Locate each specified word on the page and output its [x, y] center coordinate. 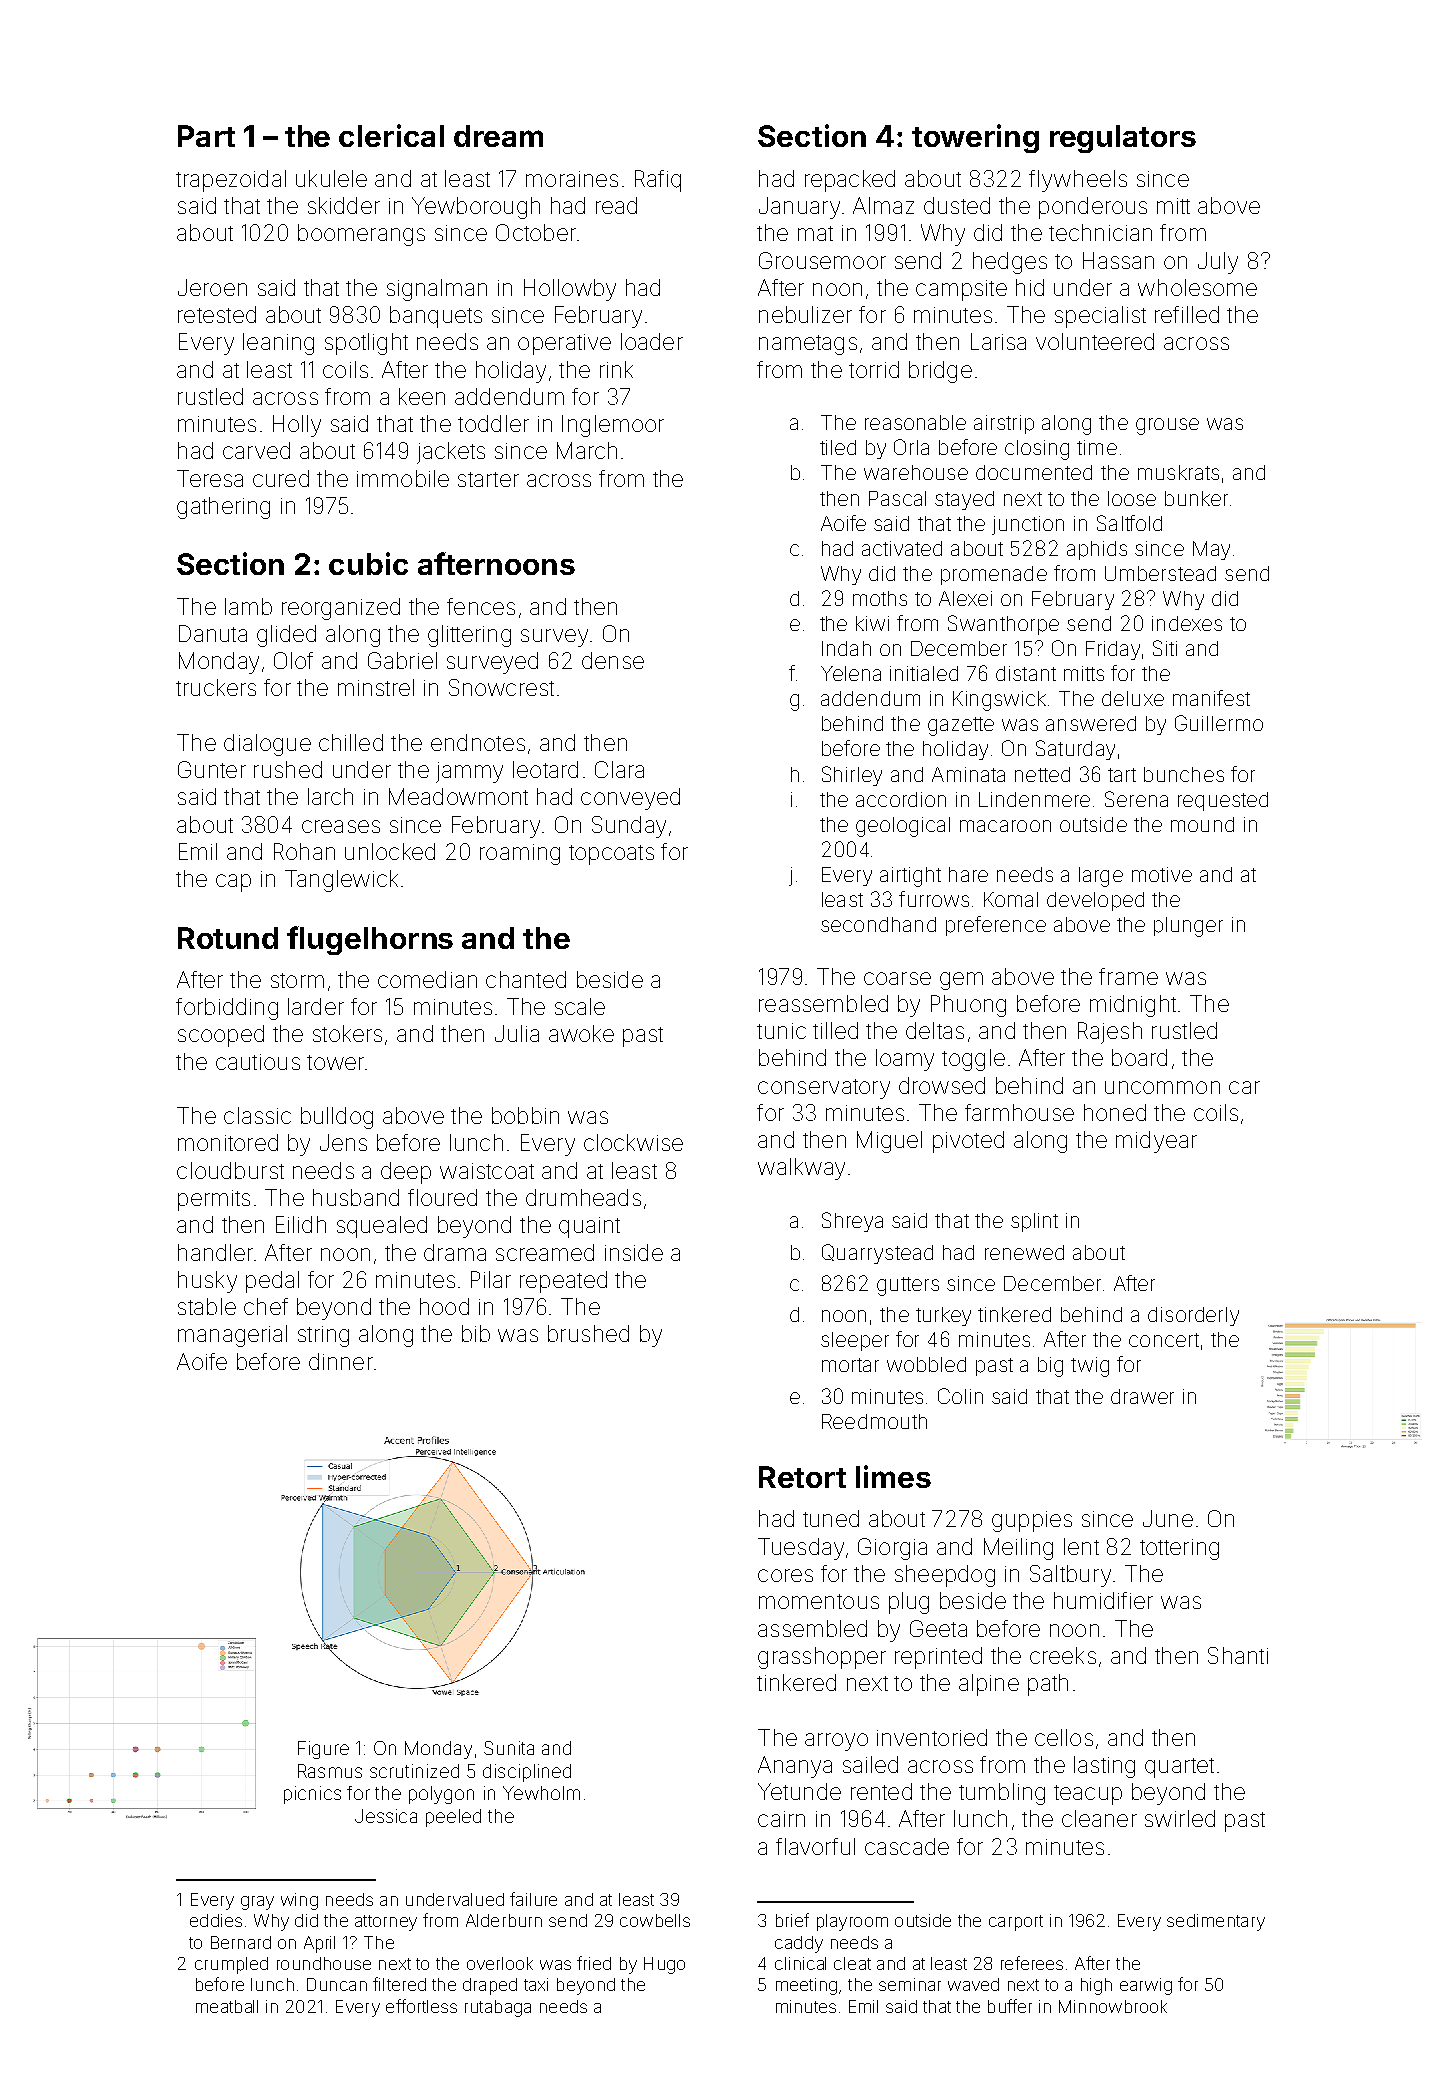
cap [233, 883]
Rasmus [330, 1771]
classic [257, 1115]
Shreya [852, 1222]
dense [613, 660]
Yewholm [541, 1793]
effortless [421, 2006]
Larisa [998, 341]
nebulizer [805, 314]
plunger [1188, 927]
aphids [1097, 550]
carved [256, 450]
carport [1016, 1923]
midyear [1156, 1142]
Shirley [852, 776]
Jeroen [212, 287]
